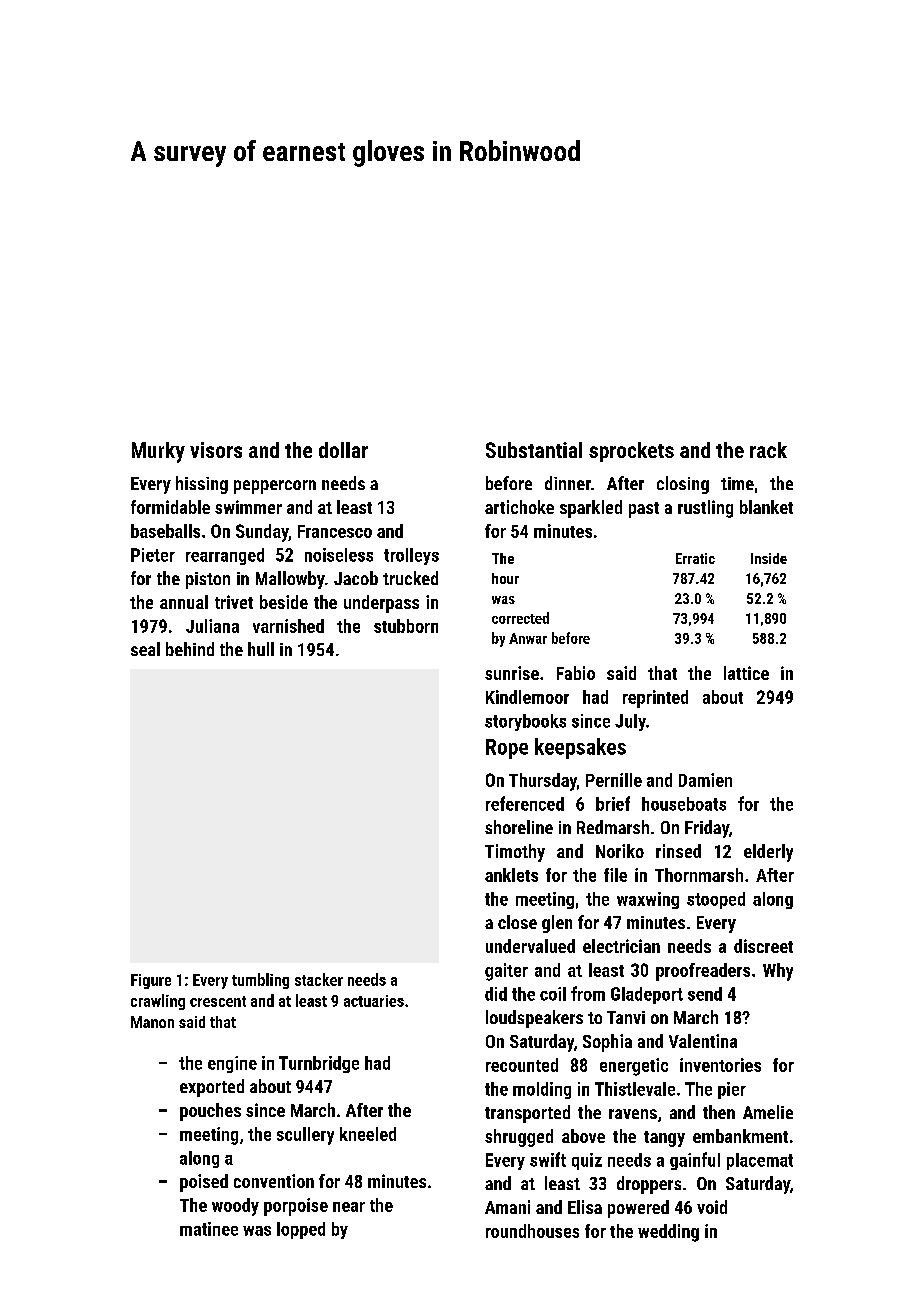  I want to click on storybooks, so click(525, 722).
